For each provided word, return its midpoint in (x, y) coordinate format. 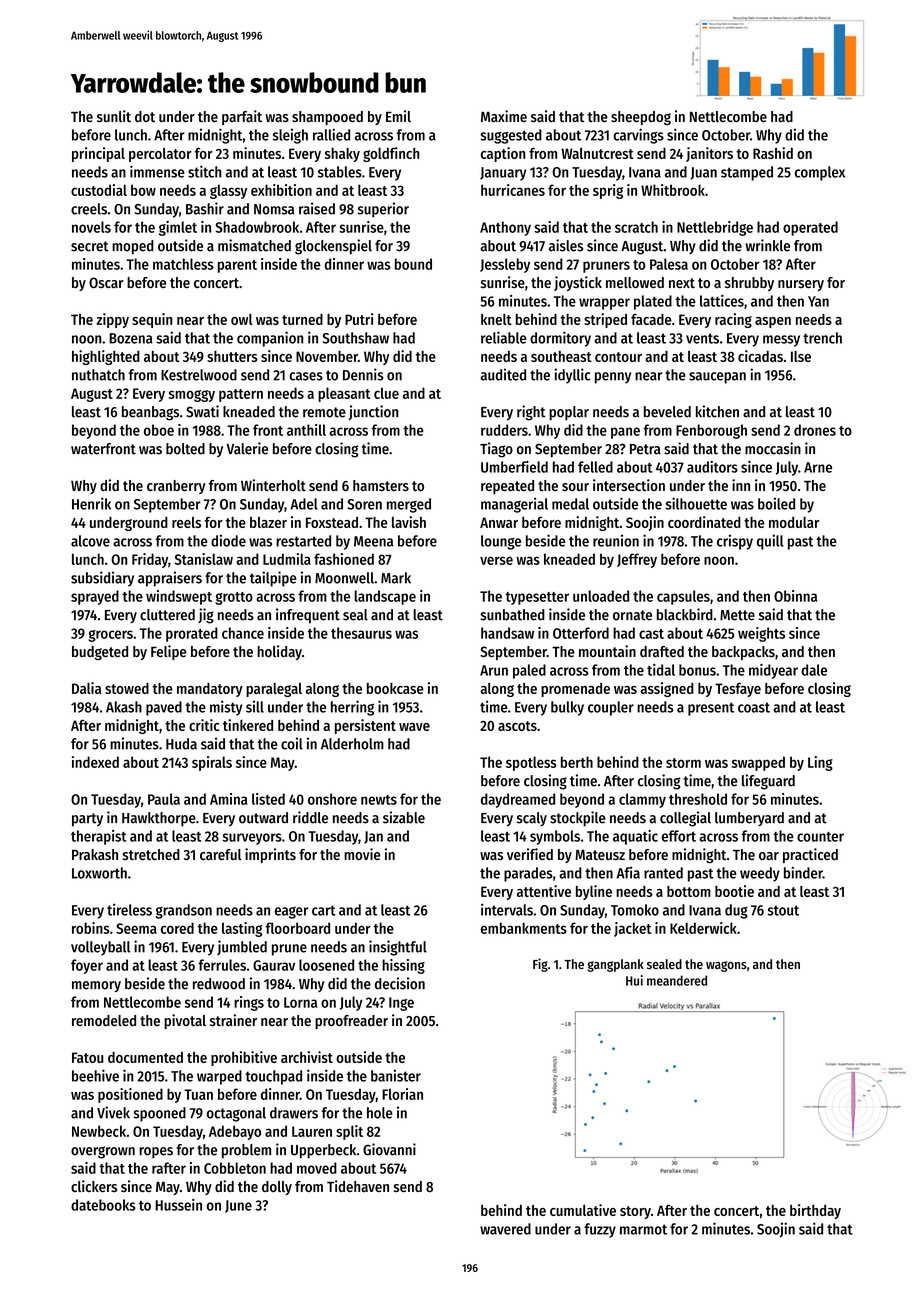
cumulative (583, 1210)
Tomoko (635, 910)
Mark (396, 578)
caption (503, 154)
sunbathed (512, 615)
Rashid (773, 153)
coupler (611, 708)
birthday (815, 1211)
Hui (634, 980)
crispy (735, 542)
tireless (129, 909)
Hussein (178, 1205)
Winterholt (273, 485)
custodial (99, 190)
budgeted (100, 653)
